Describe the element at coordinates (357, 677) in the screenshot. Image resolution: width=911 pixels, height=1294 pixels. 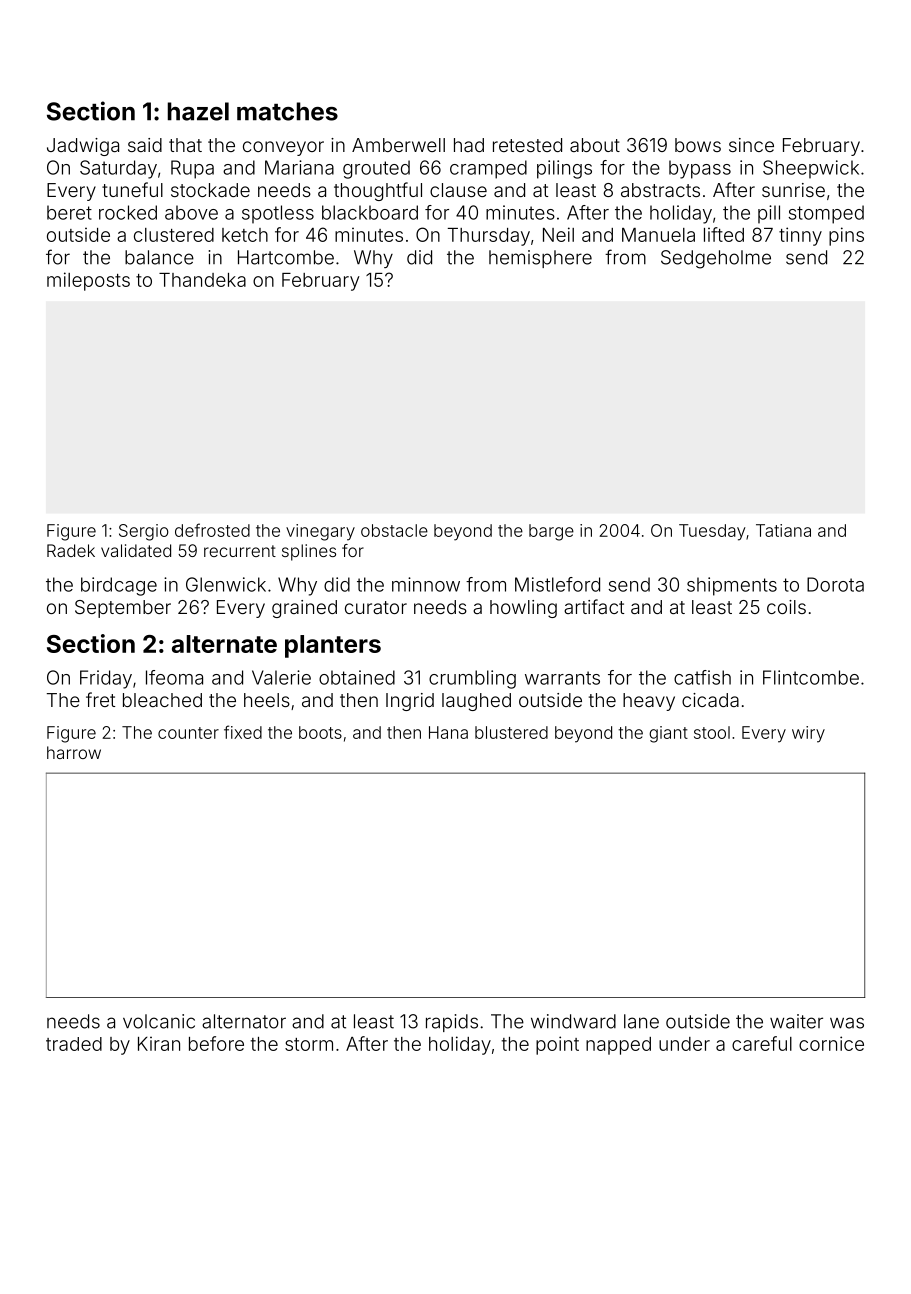
I see `obtained` at that location.
